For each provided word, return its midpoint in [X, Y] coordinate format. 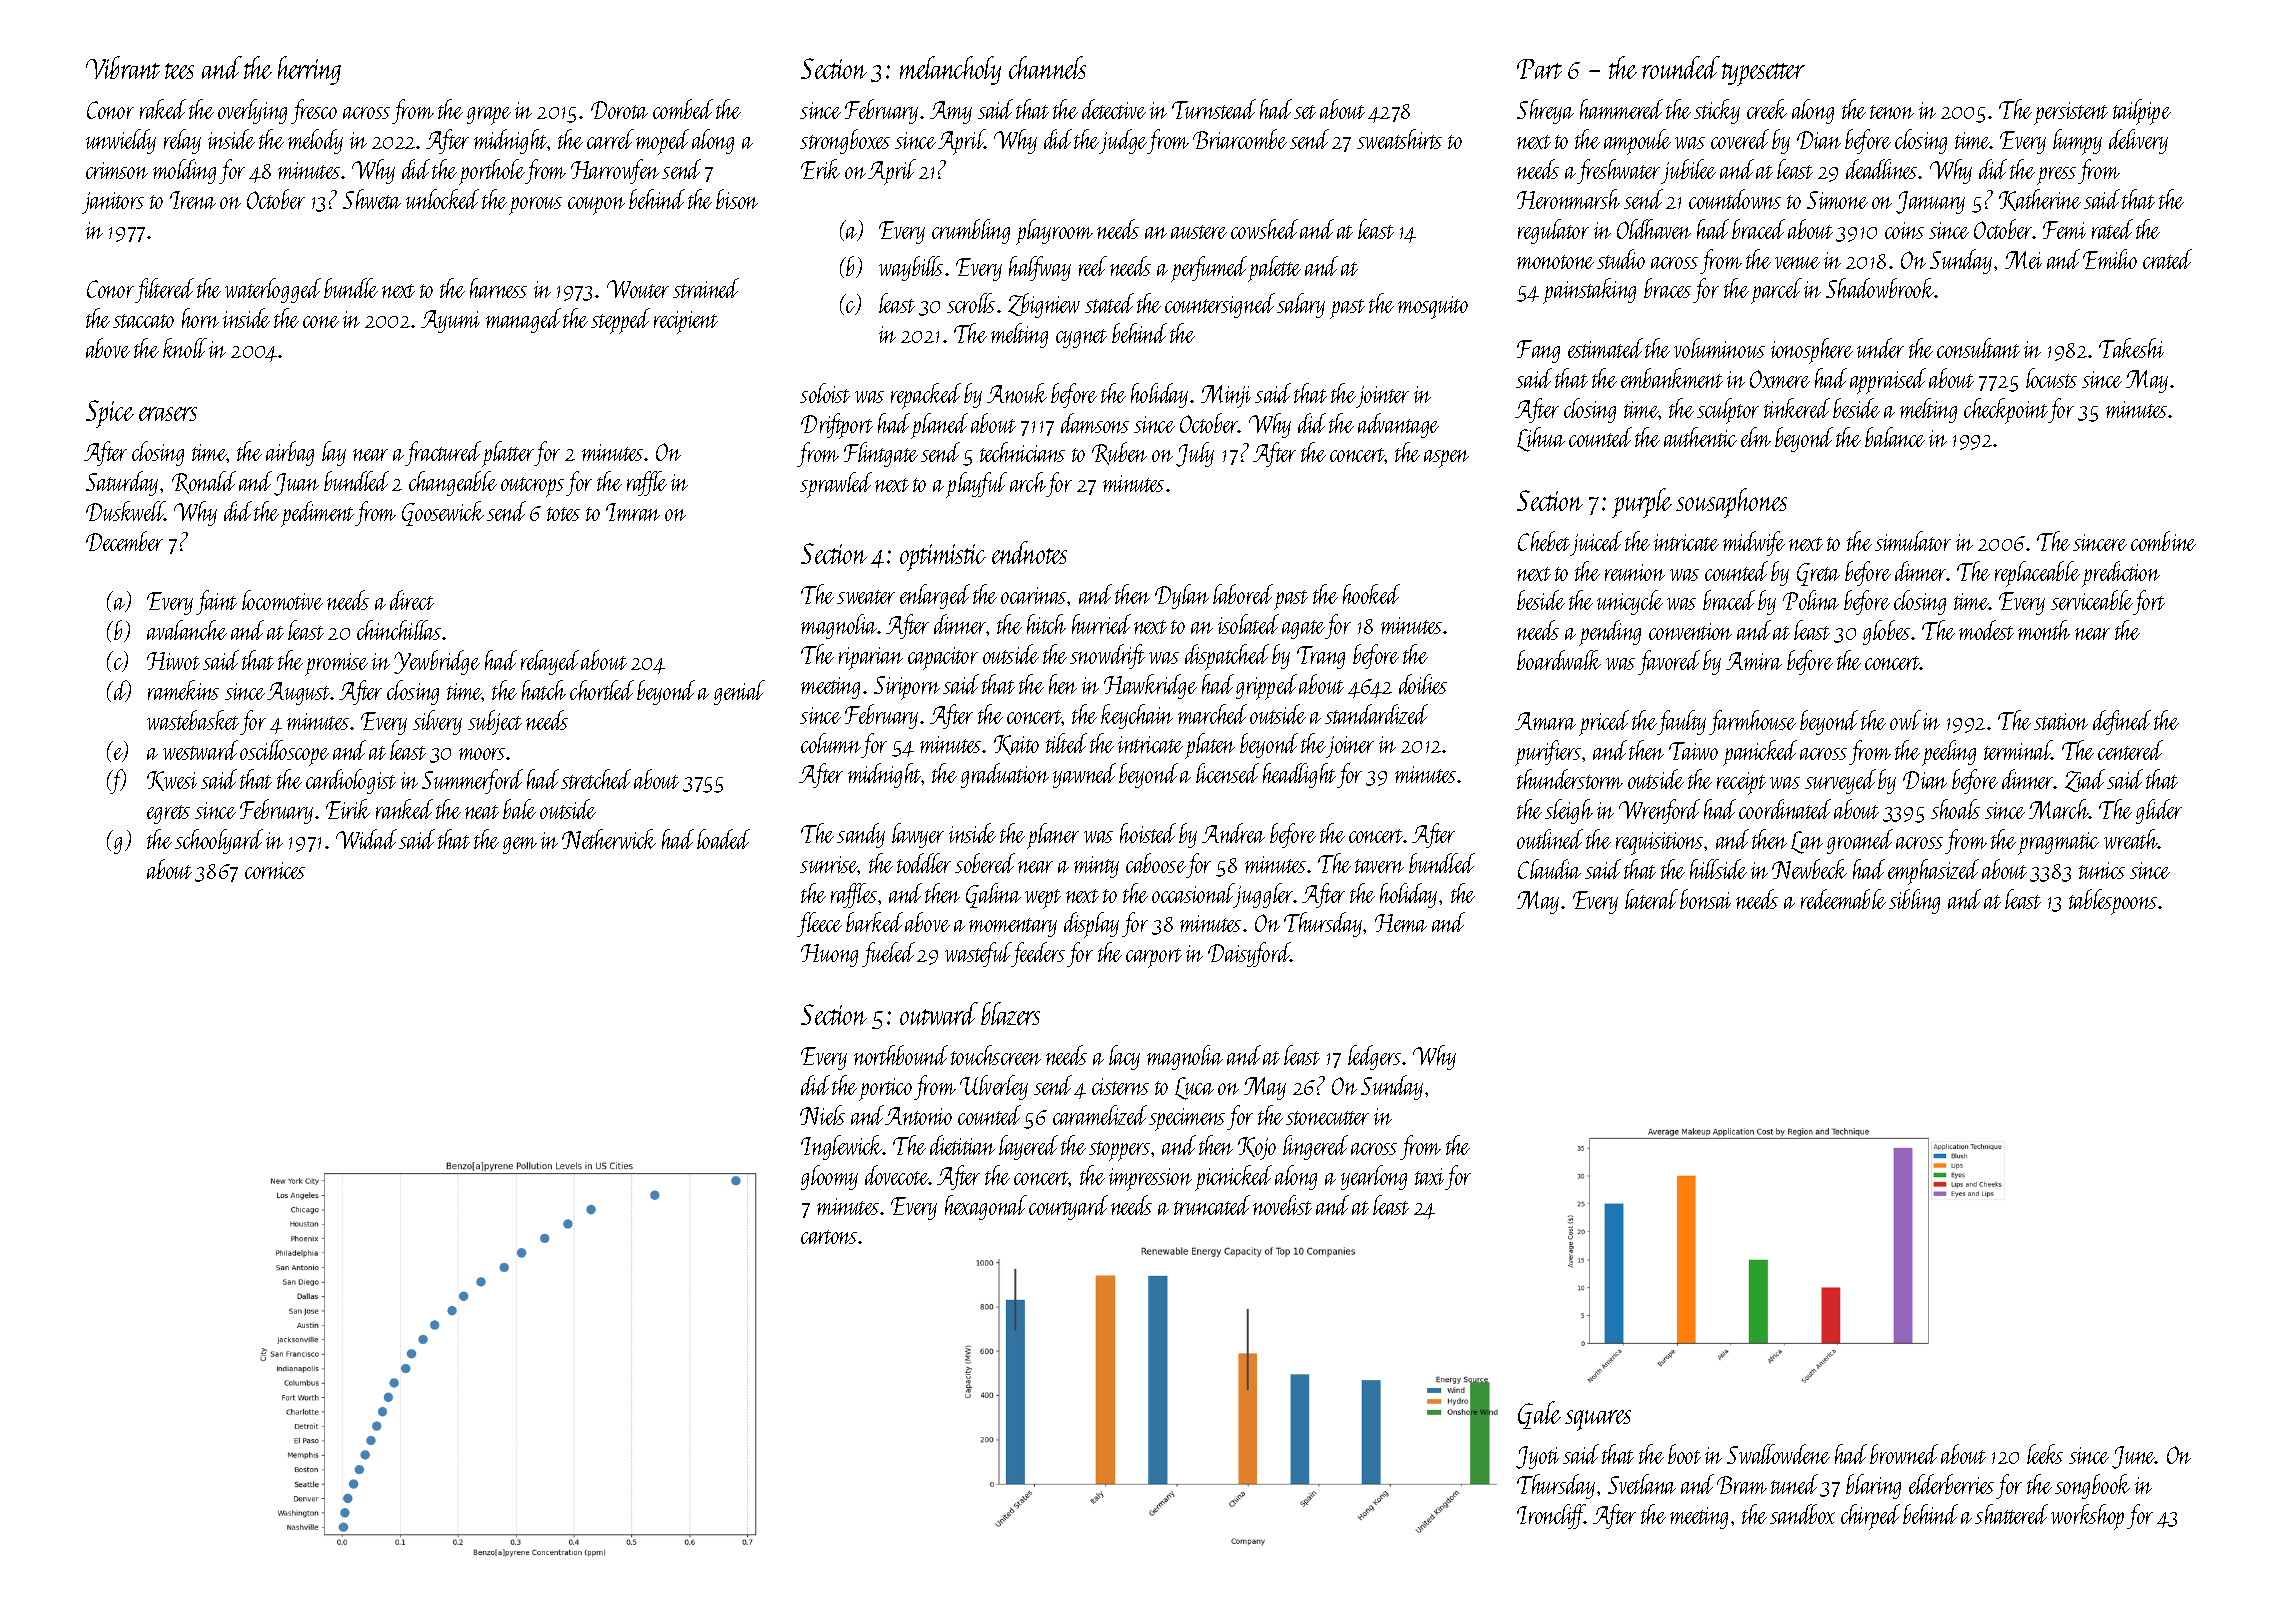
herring [309, 70]
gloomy [829, 1177]
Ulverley [994, 1087]
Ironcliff [1551, 1516]
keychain [1137, 716]
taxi [1429, 1176]
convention [1690, 631]
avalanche [187, 630]
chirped [1870, 1517]
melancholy [950, 70]
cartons [829, 1237]
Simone [1837, 200]
